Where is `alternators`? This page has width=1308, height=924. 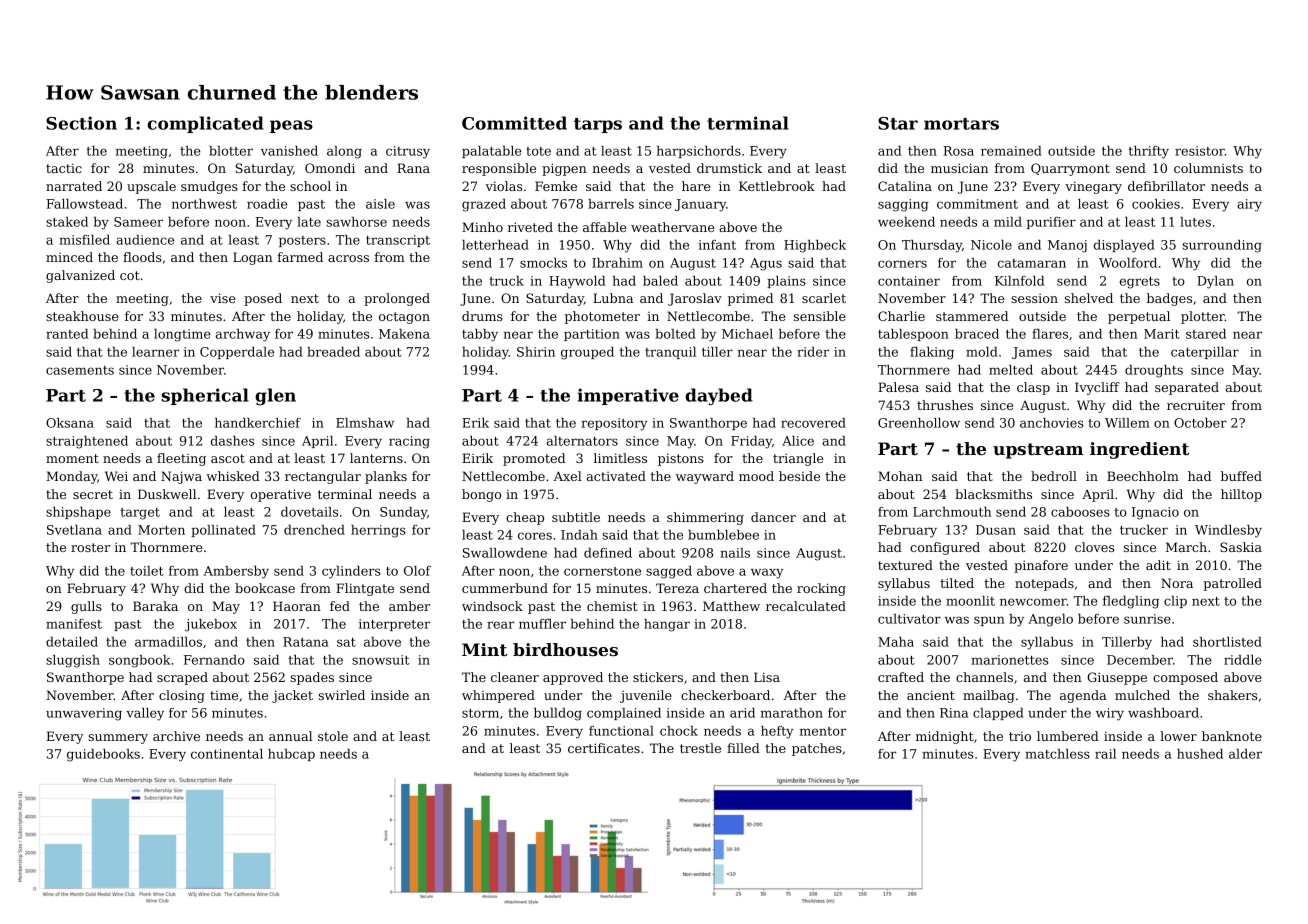
alternators is located at coordinates (582, 441).
